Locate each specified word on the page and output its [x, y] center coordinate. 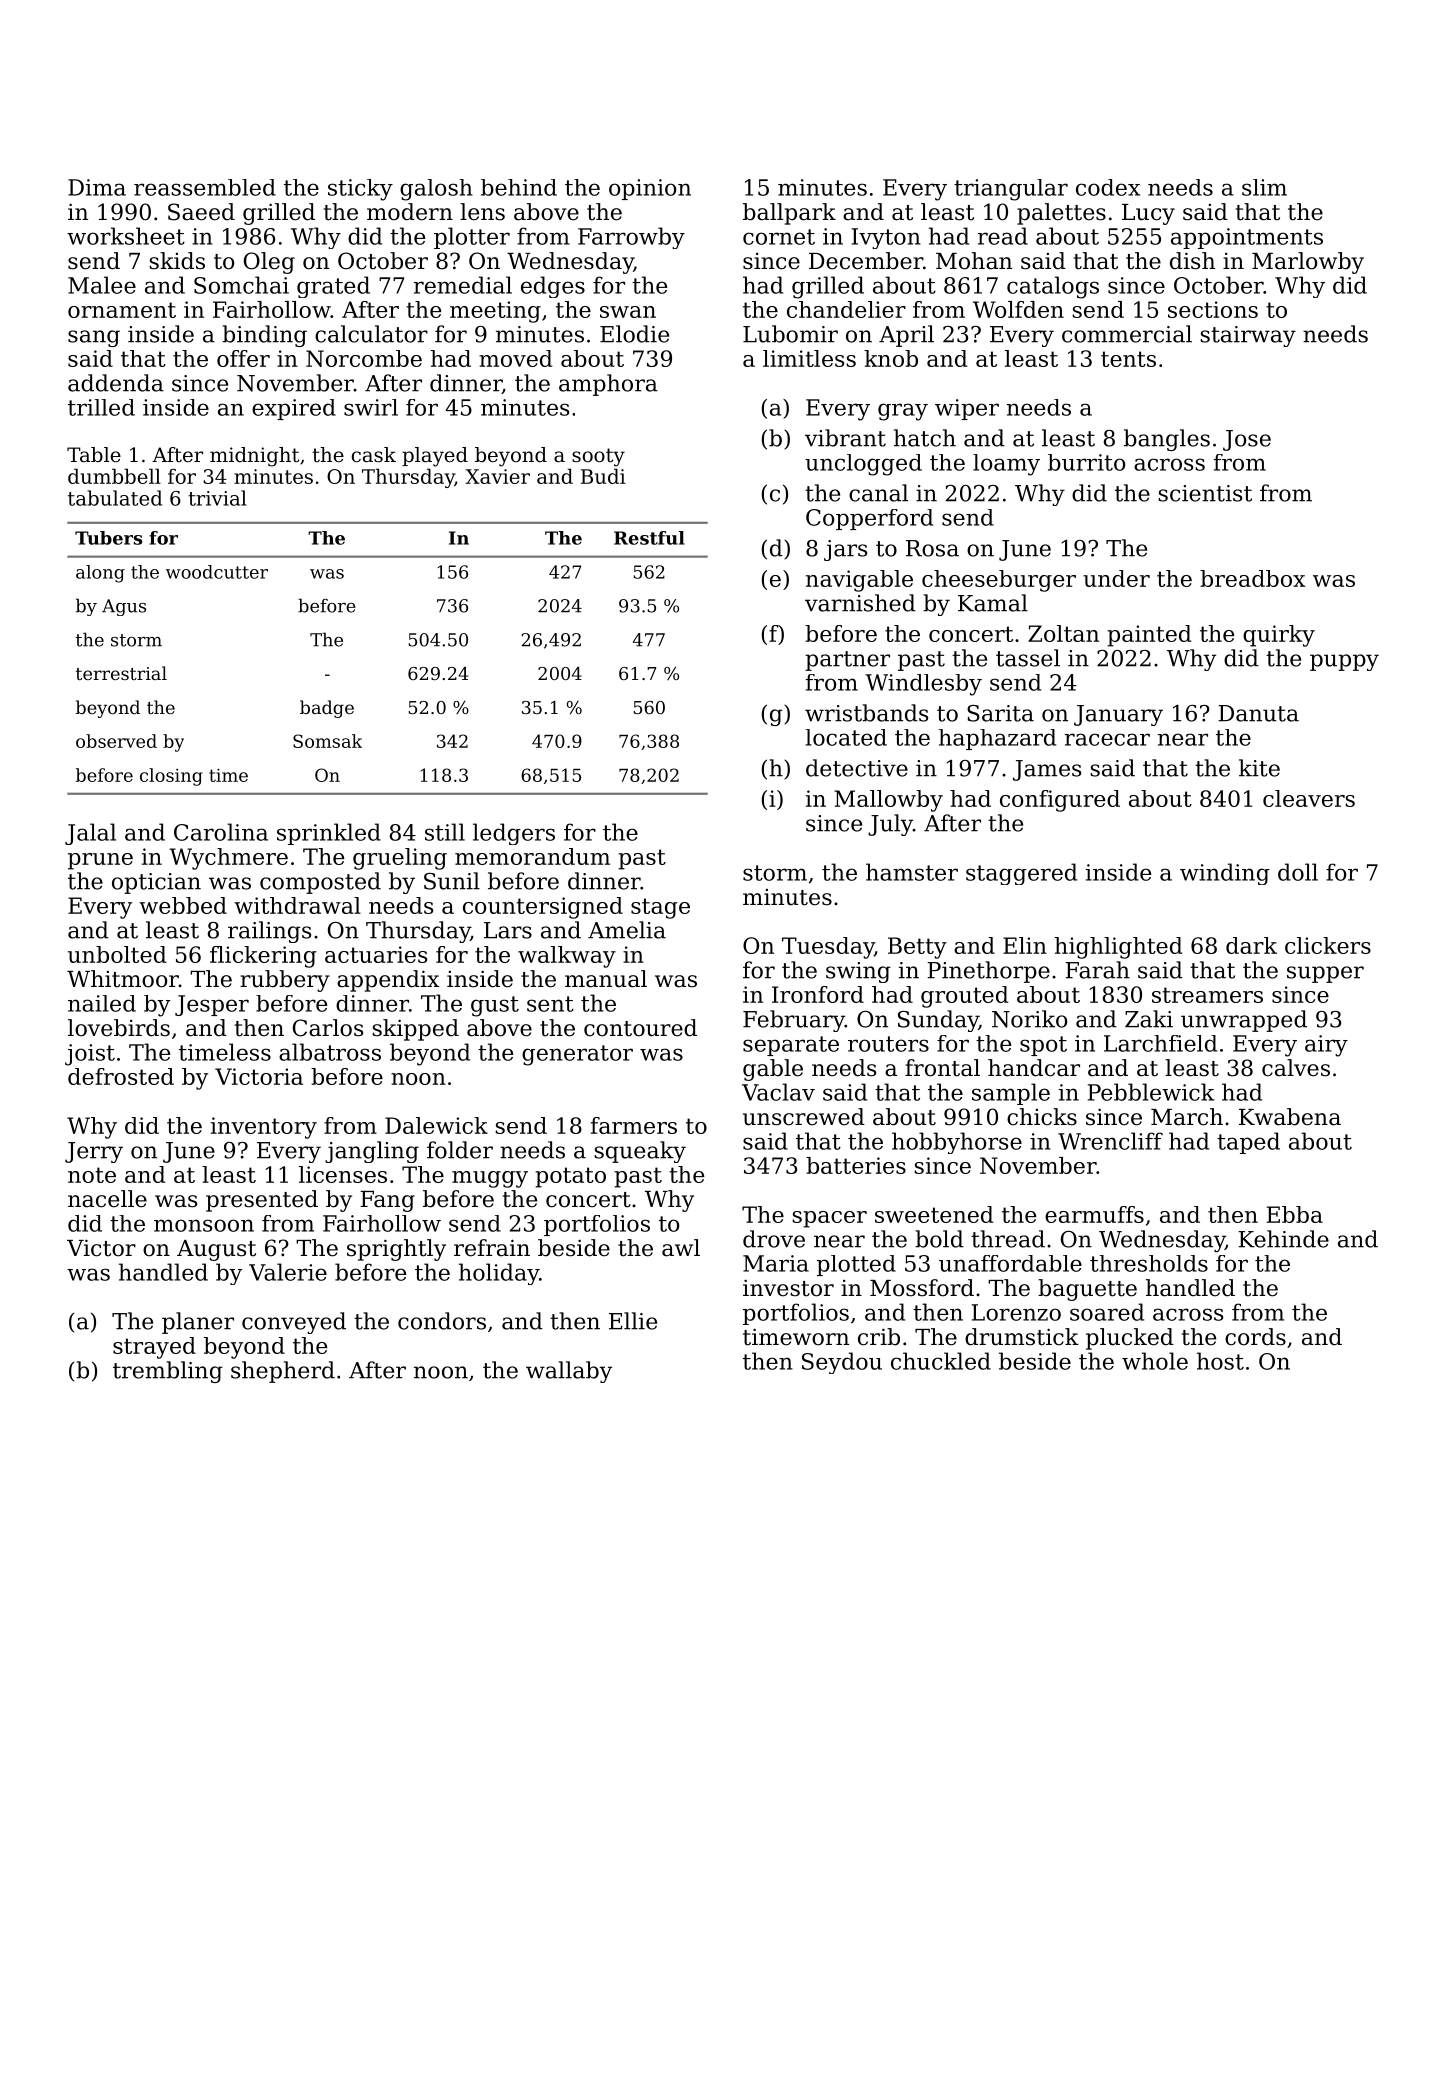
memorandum [532, 856]
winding [1225, 874]
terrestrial [121, 673]
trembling [168, 1372]
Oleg [269, 263]
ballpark [789, 214]
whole [1155, 1361]
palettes [1061, 214]
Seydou [842, 1363]
